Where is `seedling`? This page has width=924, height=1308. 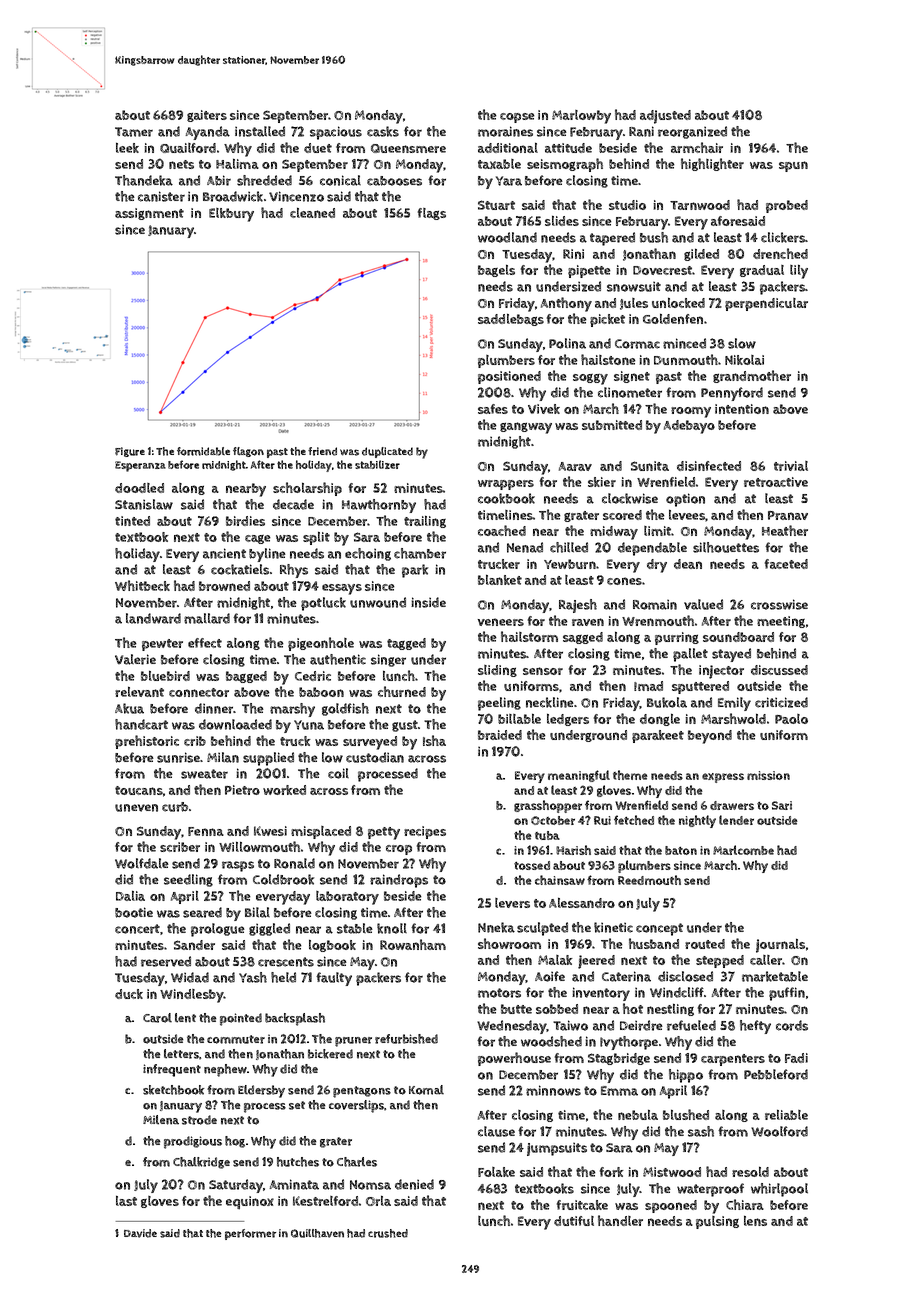 seedling is located at coordinates (188, 880).
